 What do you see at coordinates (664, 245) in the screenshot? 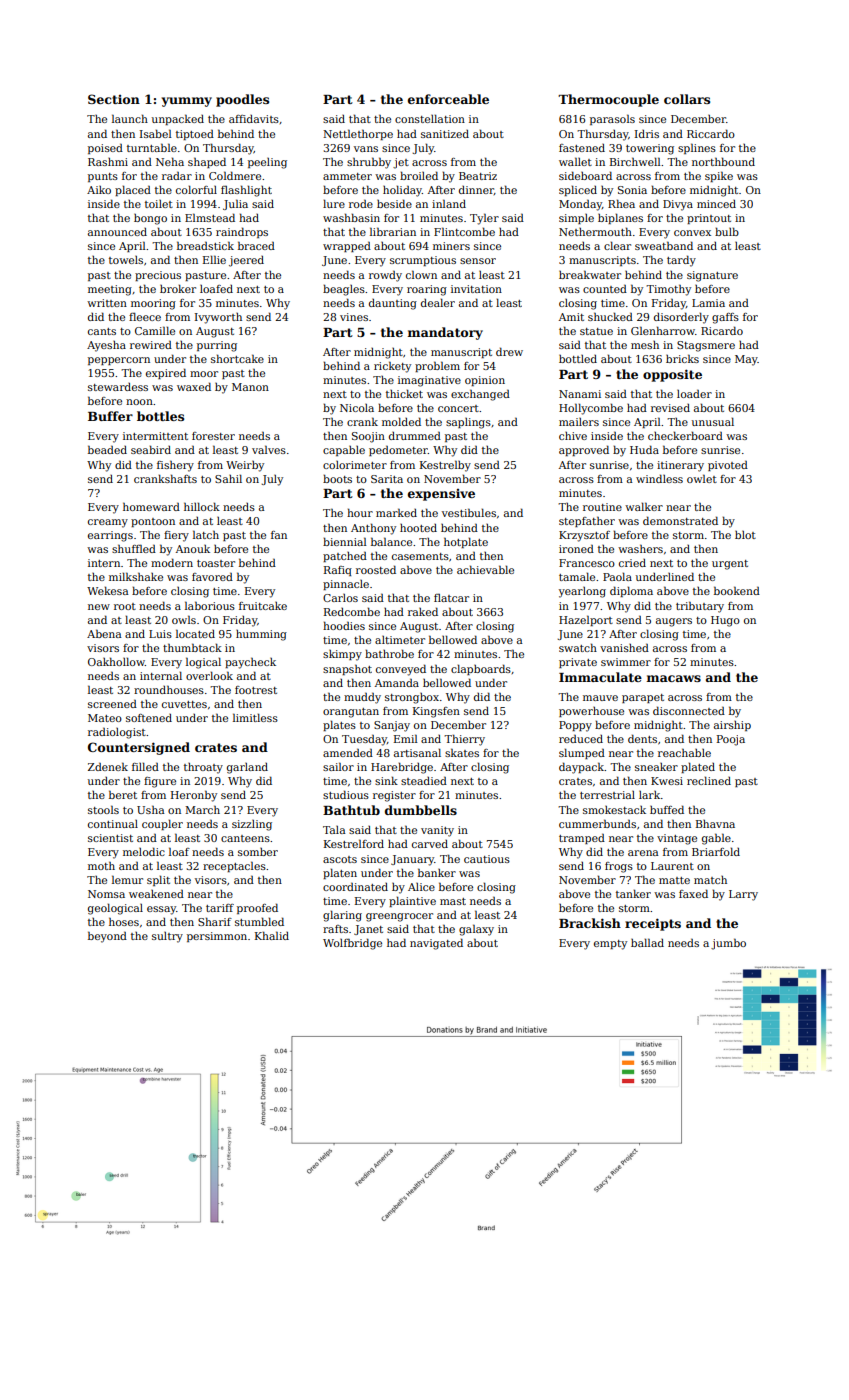
I see `sweatband` at bounding box center [664, 245].
